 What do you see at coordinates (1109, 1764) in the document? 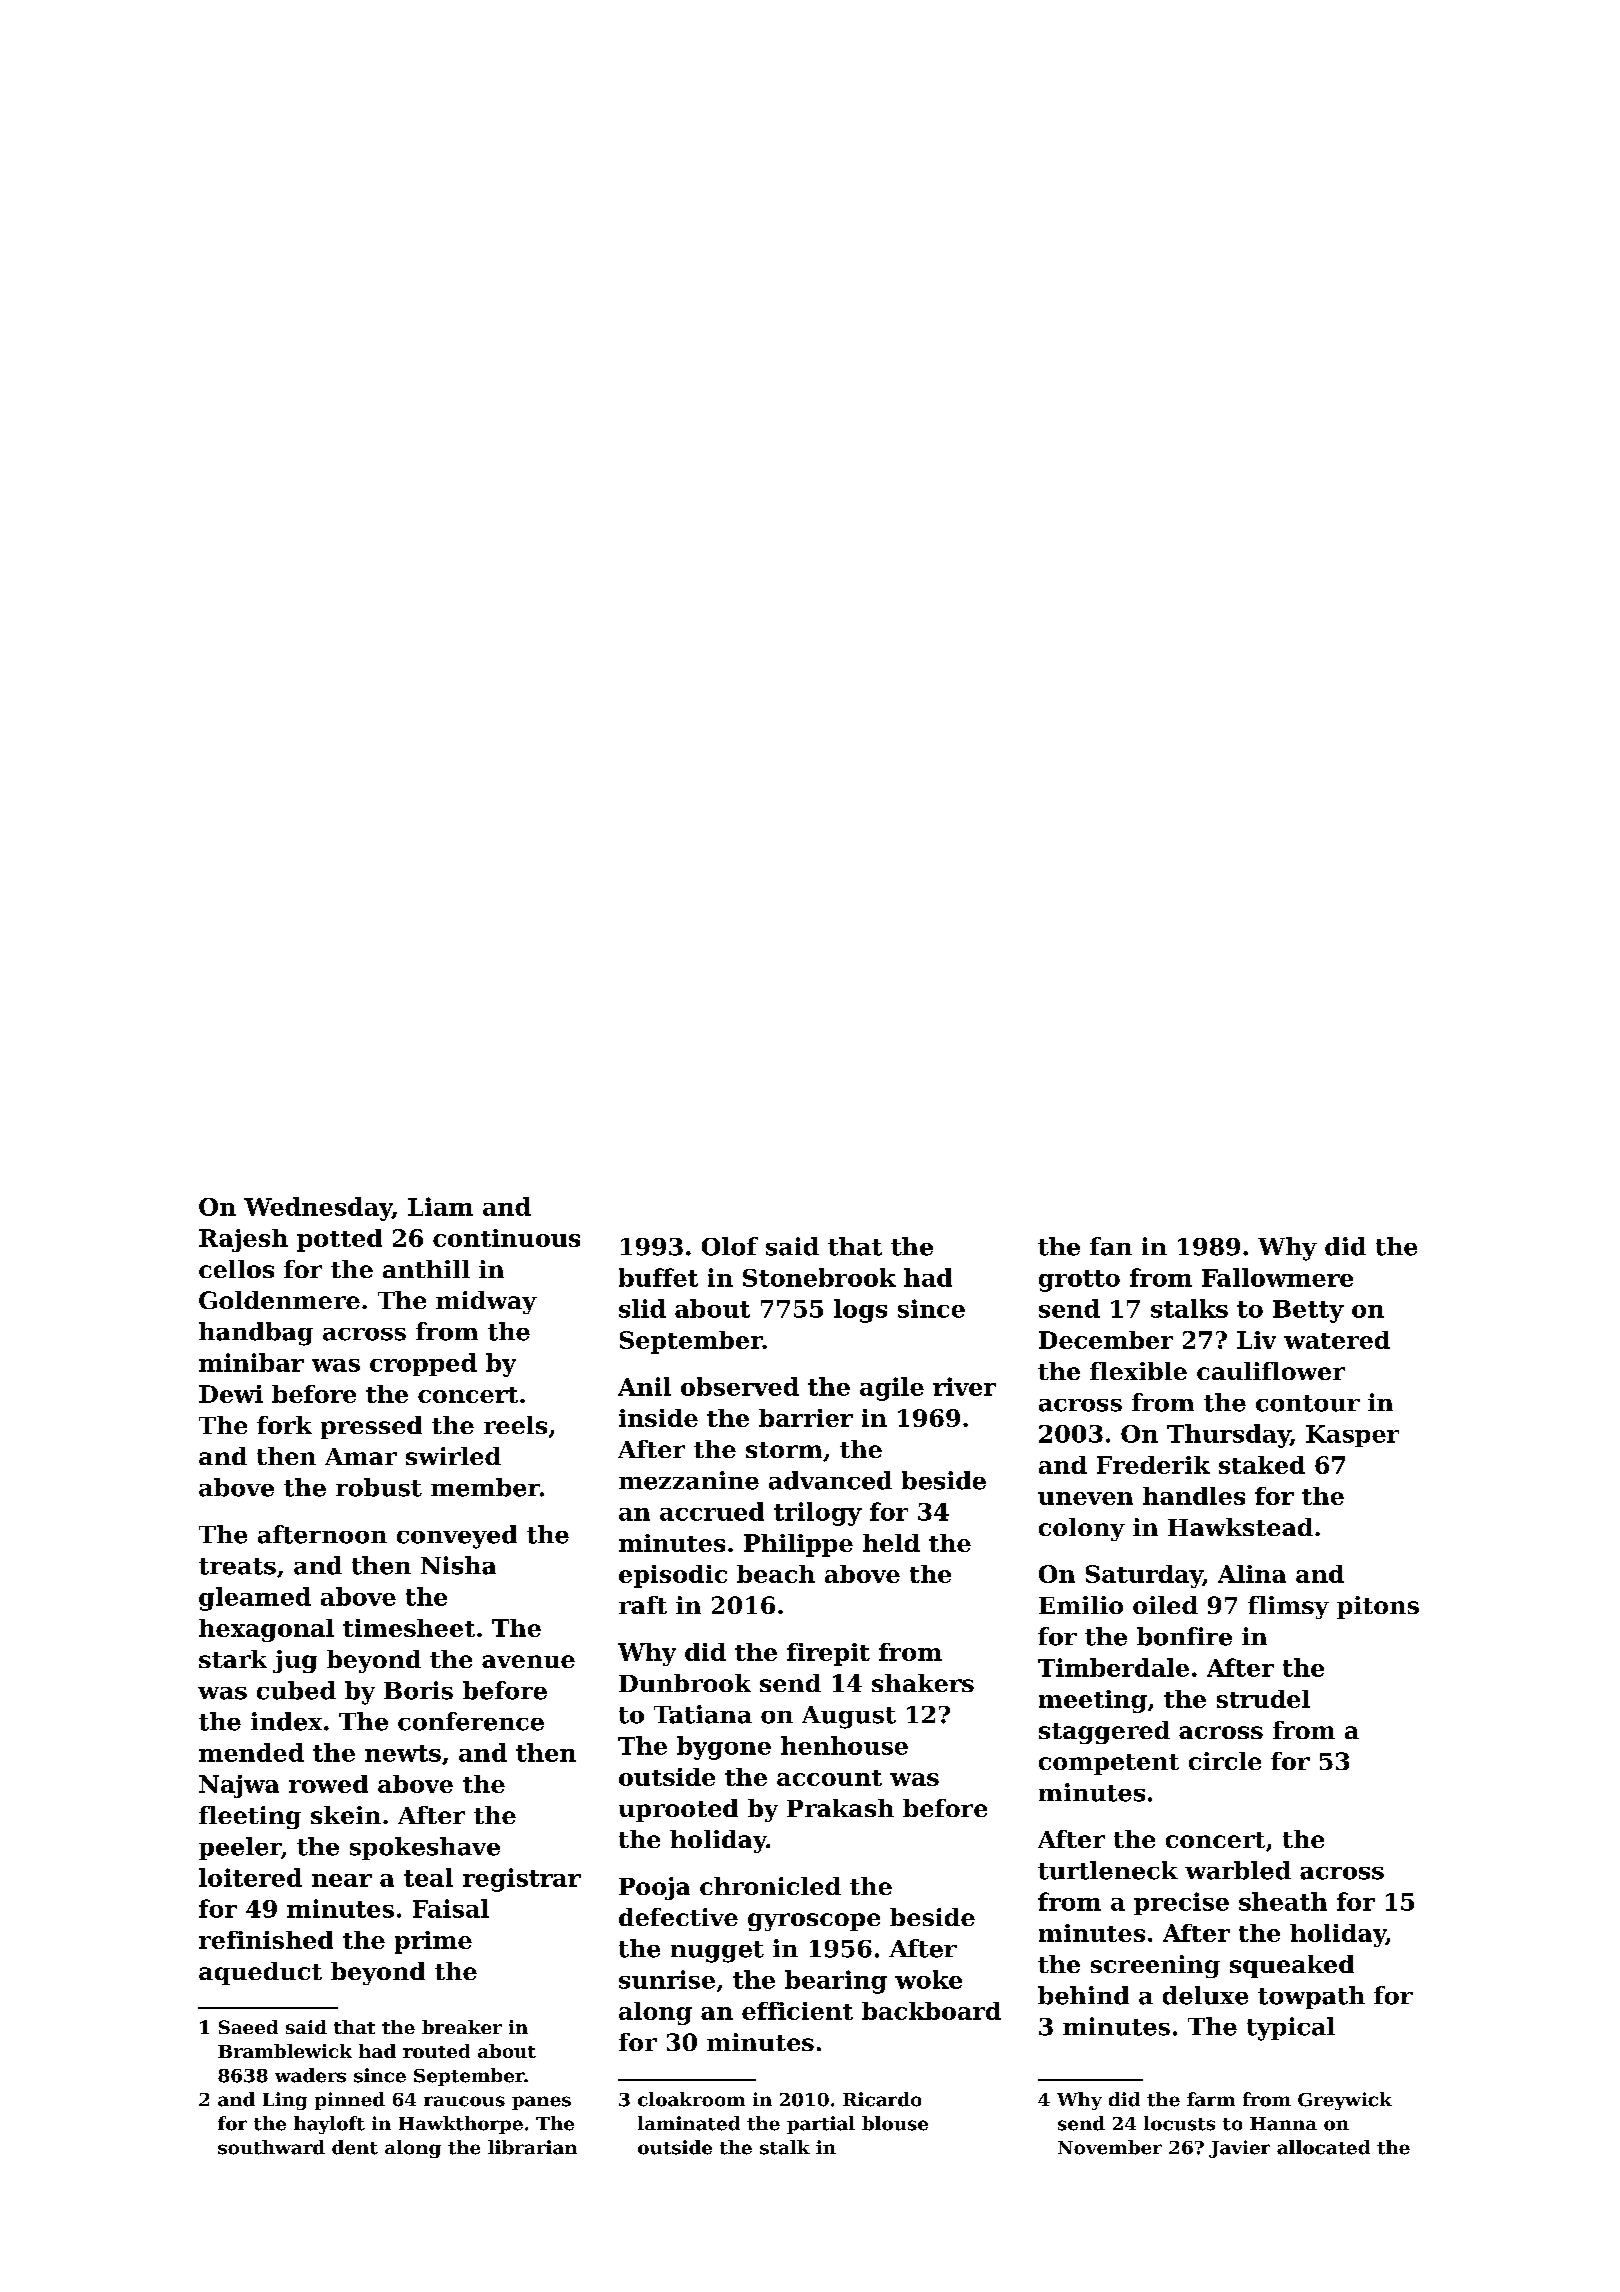
I see `competent` at bounding box center [1109, 1764].
